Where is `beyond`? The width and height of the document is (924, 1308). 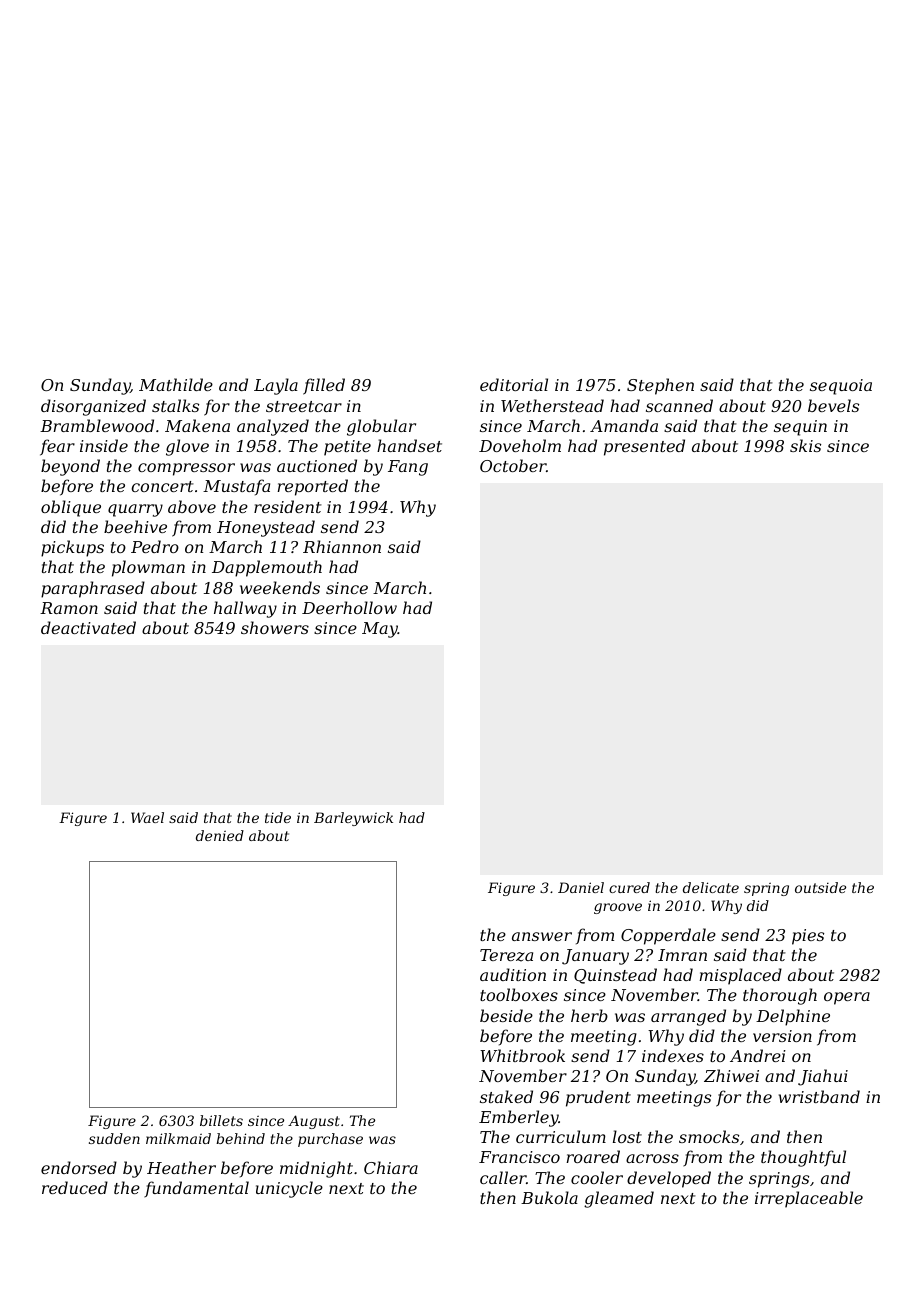 beyond is located at coordinates (70, 467).
